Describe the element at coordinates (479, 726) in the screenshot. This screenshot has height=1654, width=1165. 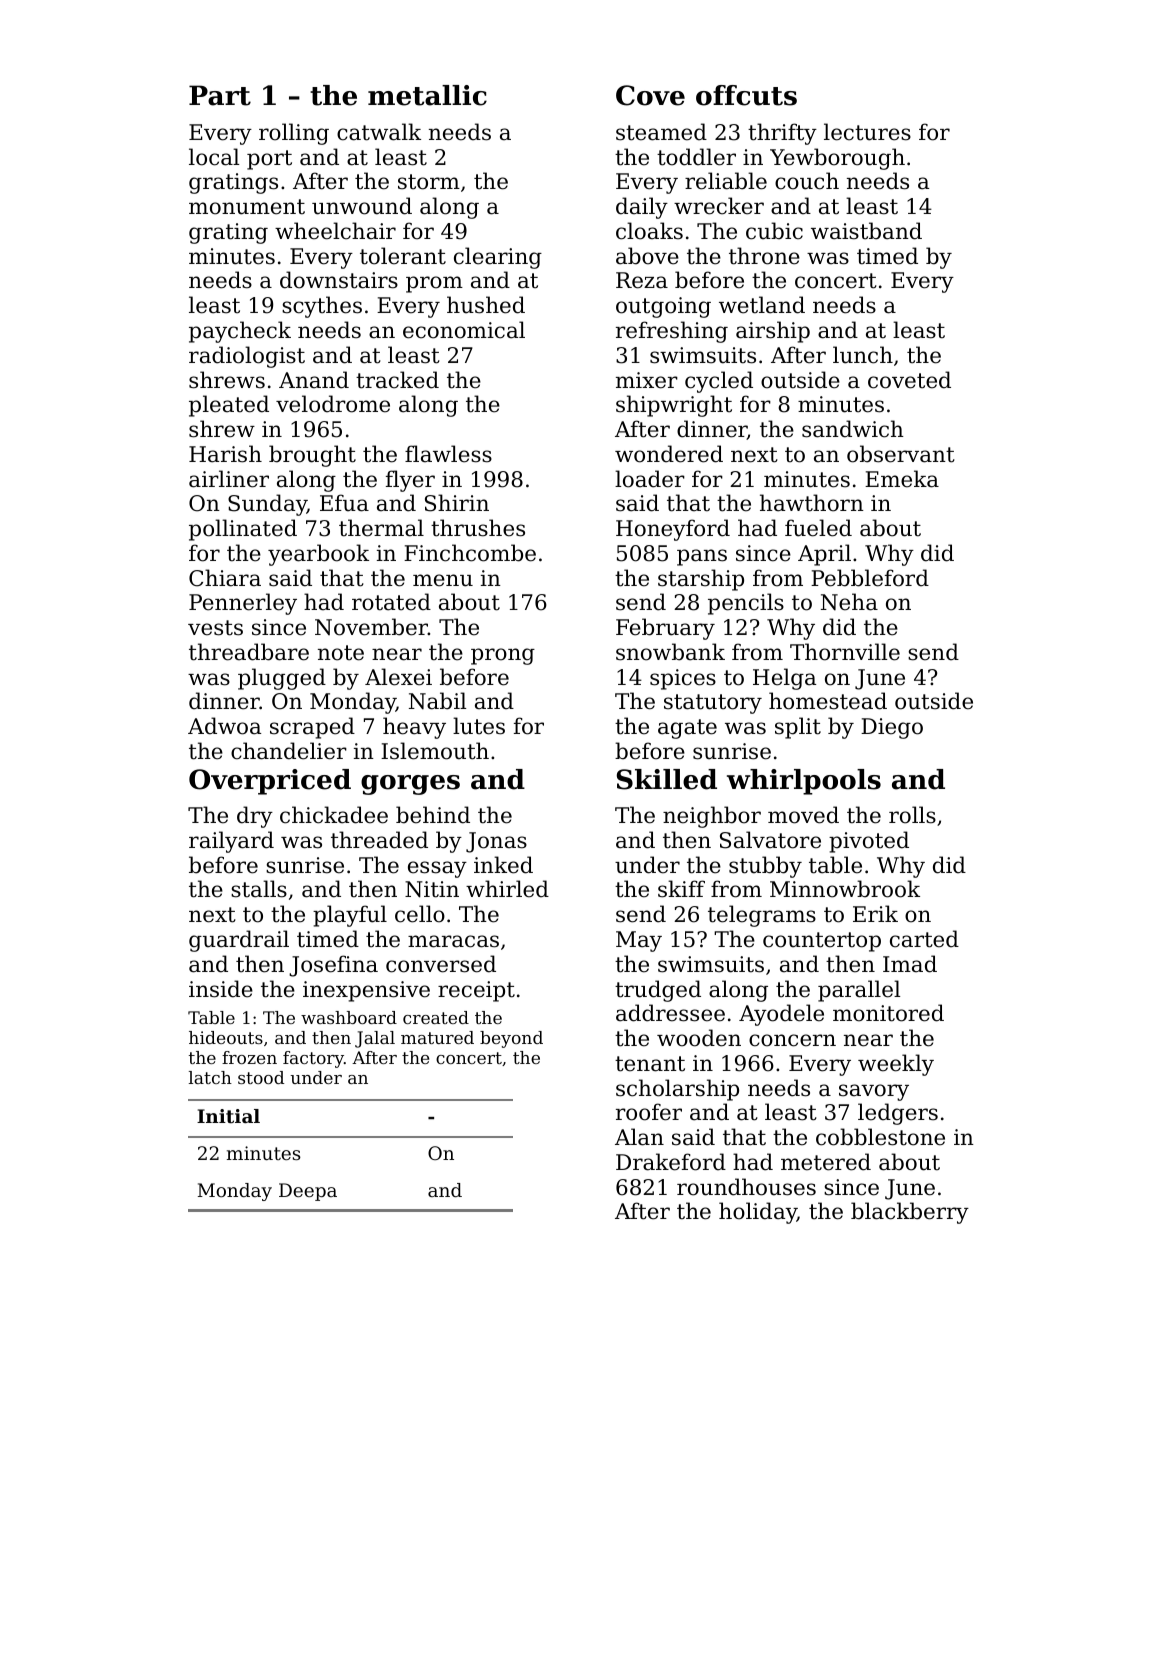
I see `lutes` at that location.
